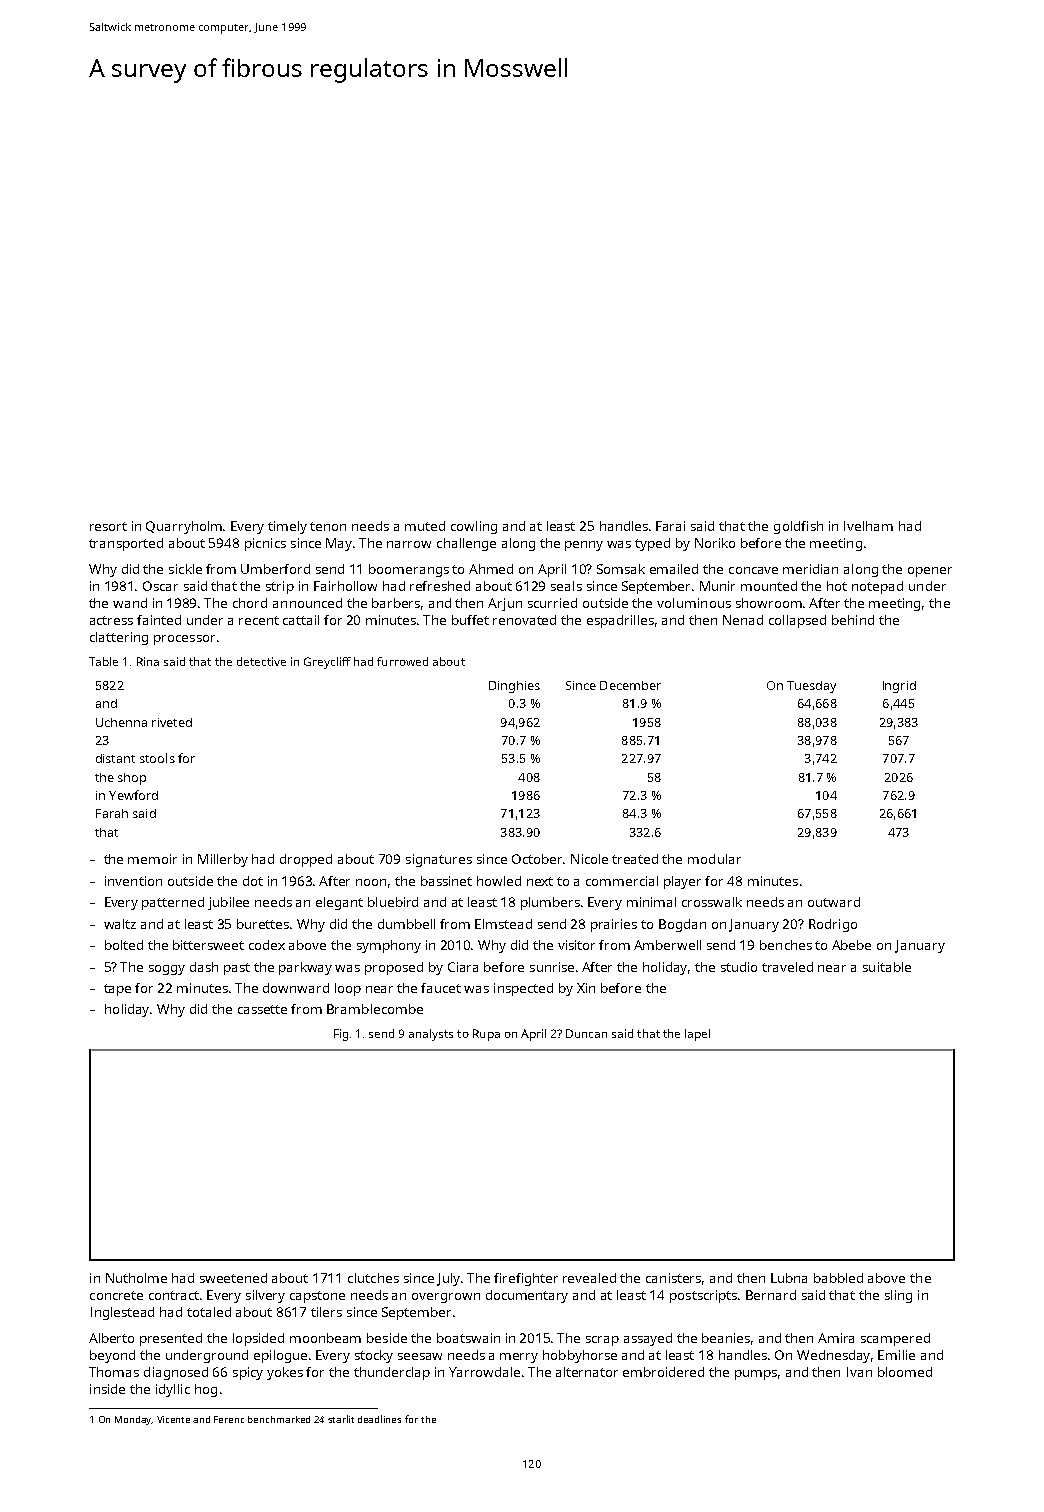 Image resolution: width=1044 pixels, height=1512 pixels. Describe the element at coordinates (431, 1035) in the screenshot. I see `analysts` at that location.
